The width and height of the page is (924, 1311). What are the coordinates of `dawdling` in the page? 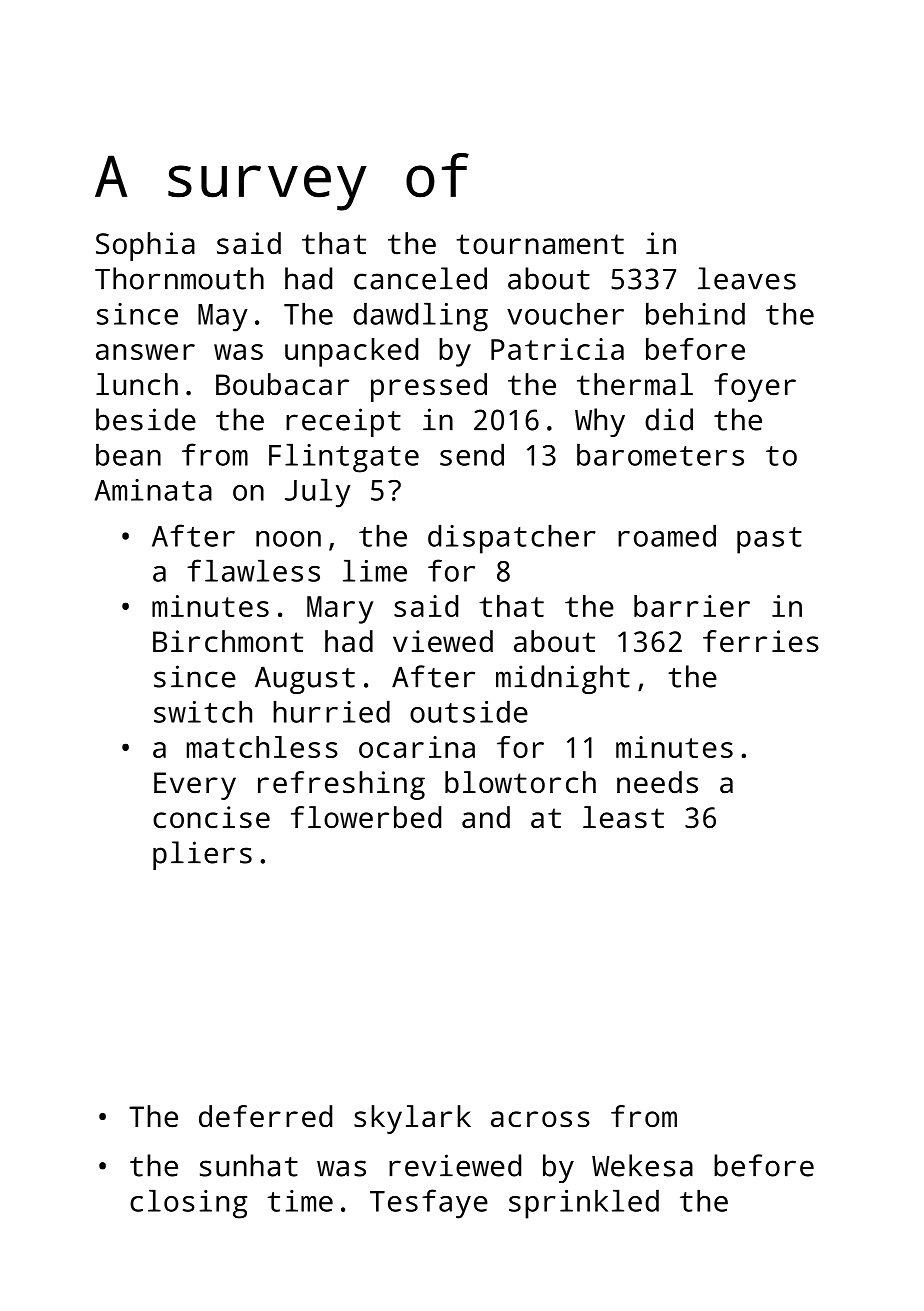 It's located at (420, 317).
